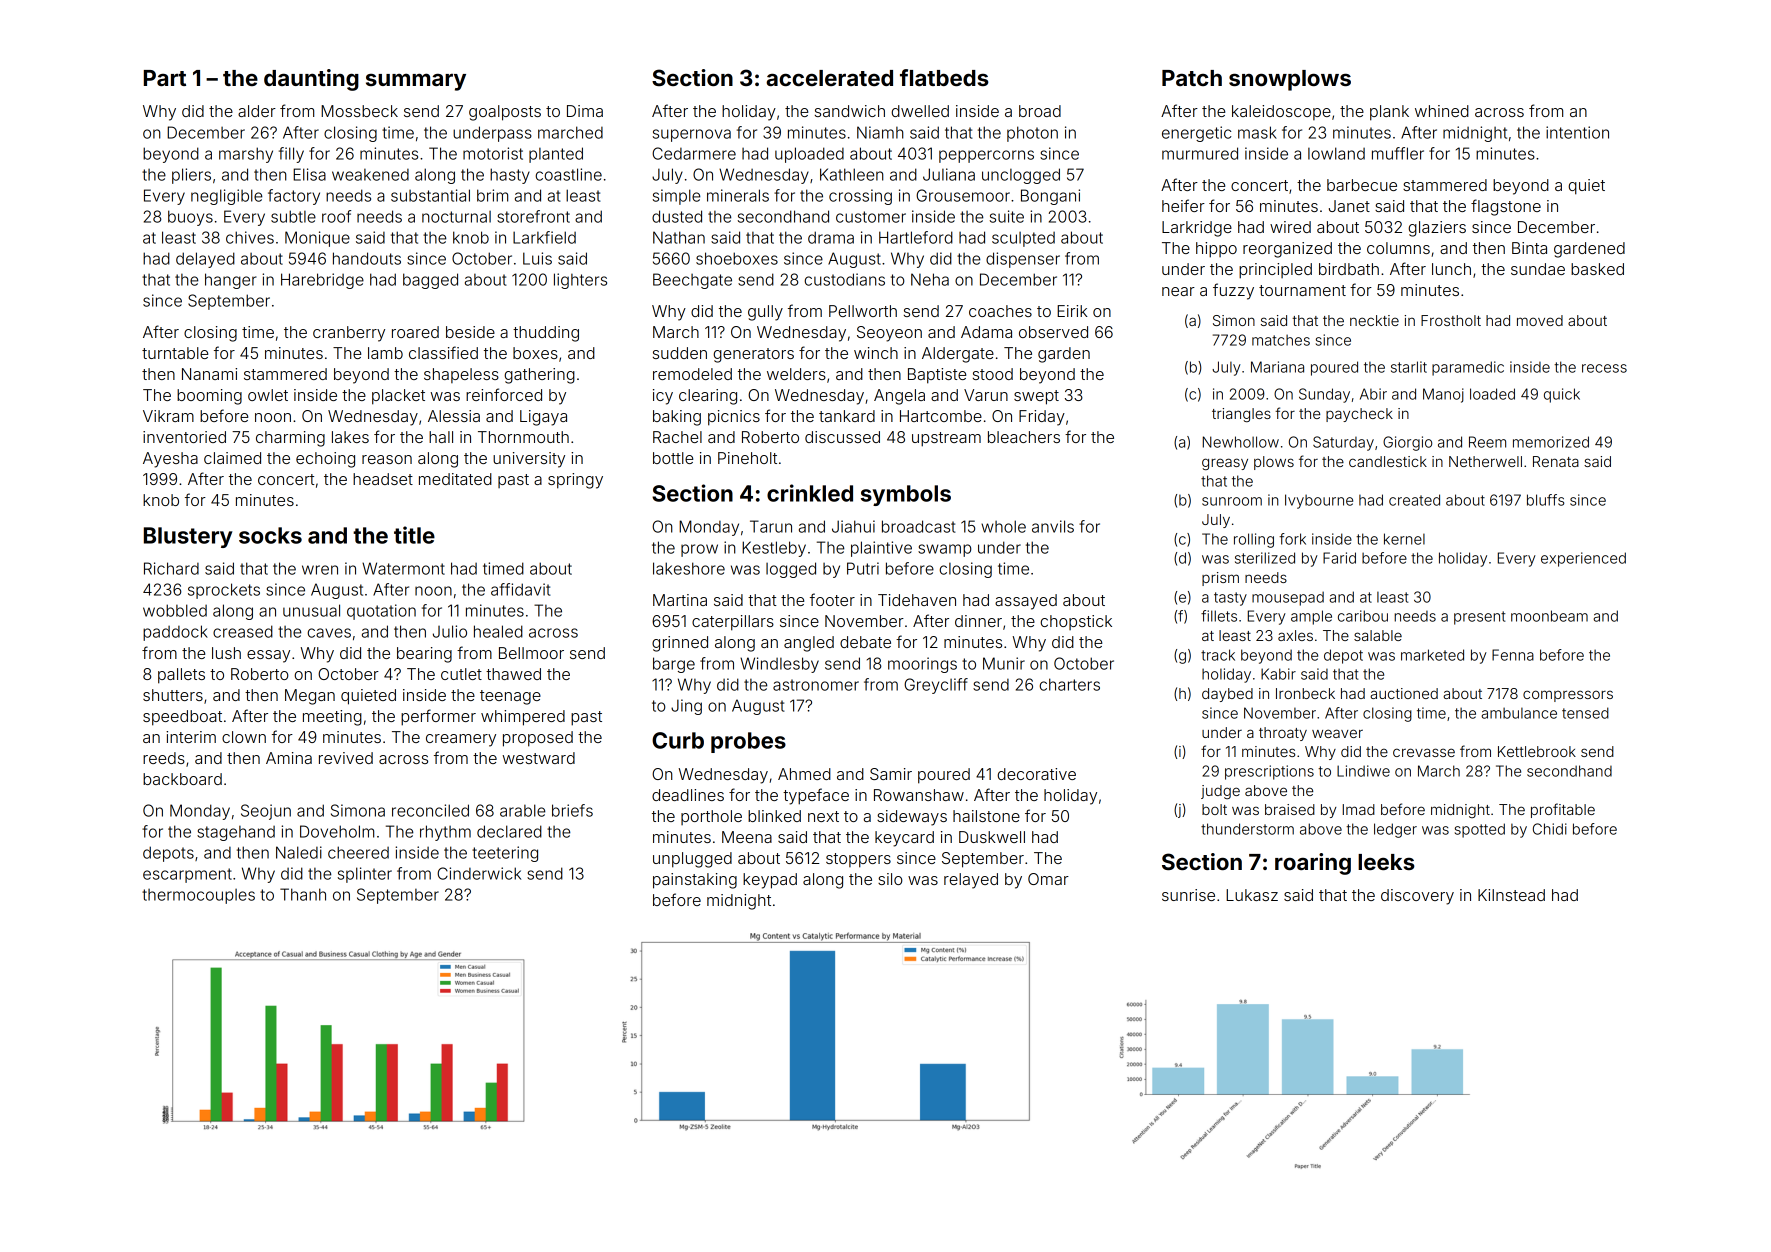 The width and height of the image is (1771, 1252). What do you see at coordinates (733, 623) in the image?
I see `caterpillars` at bounding box center [733, 623].
